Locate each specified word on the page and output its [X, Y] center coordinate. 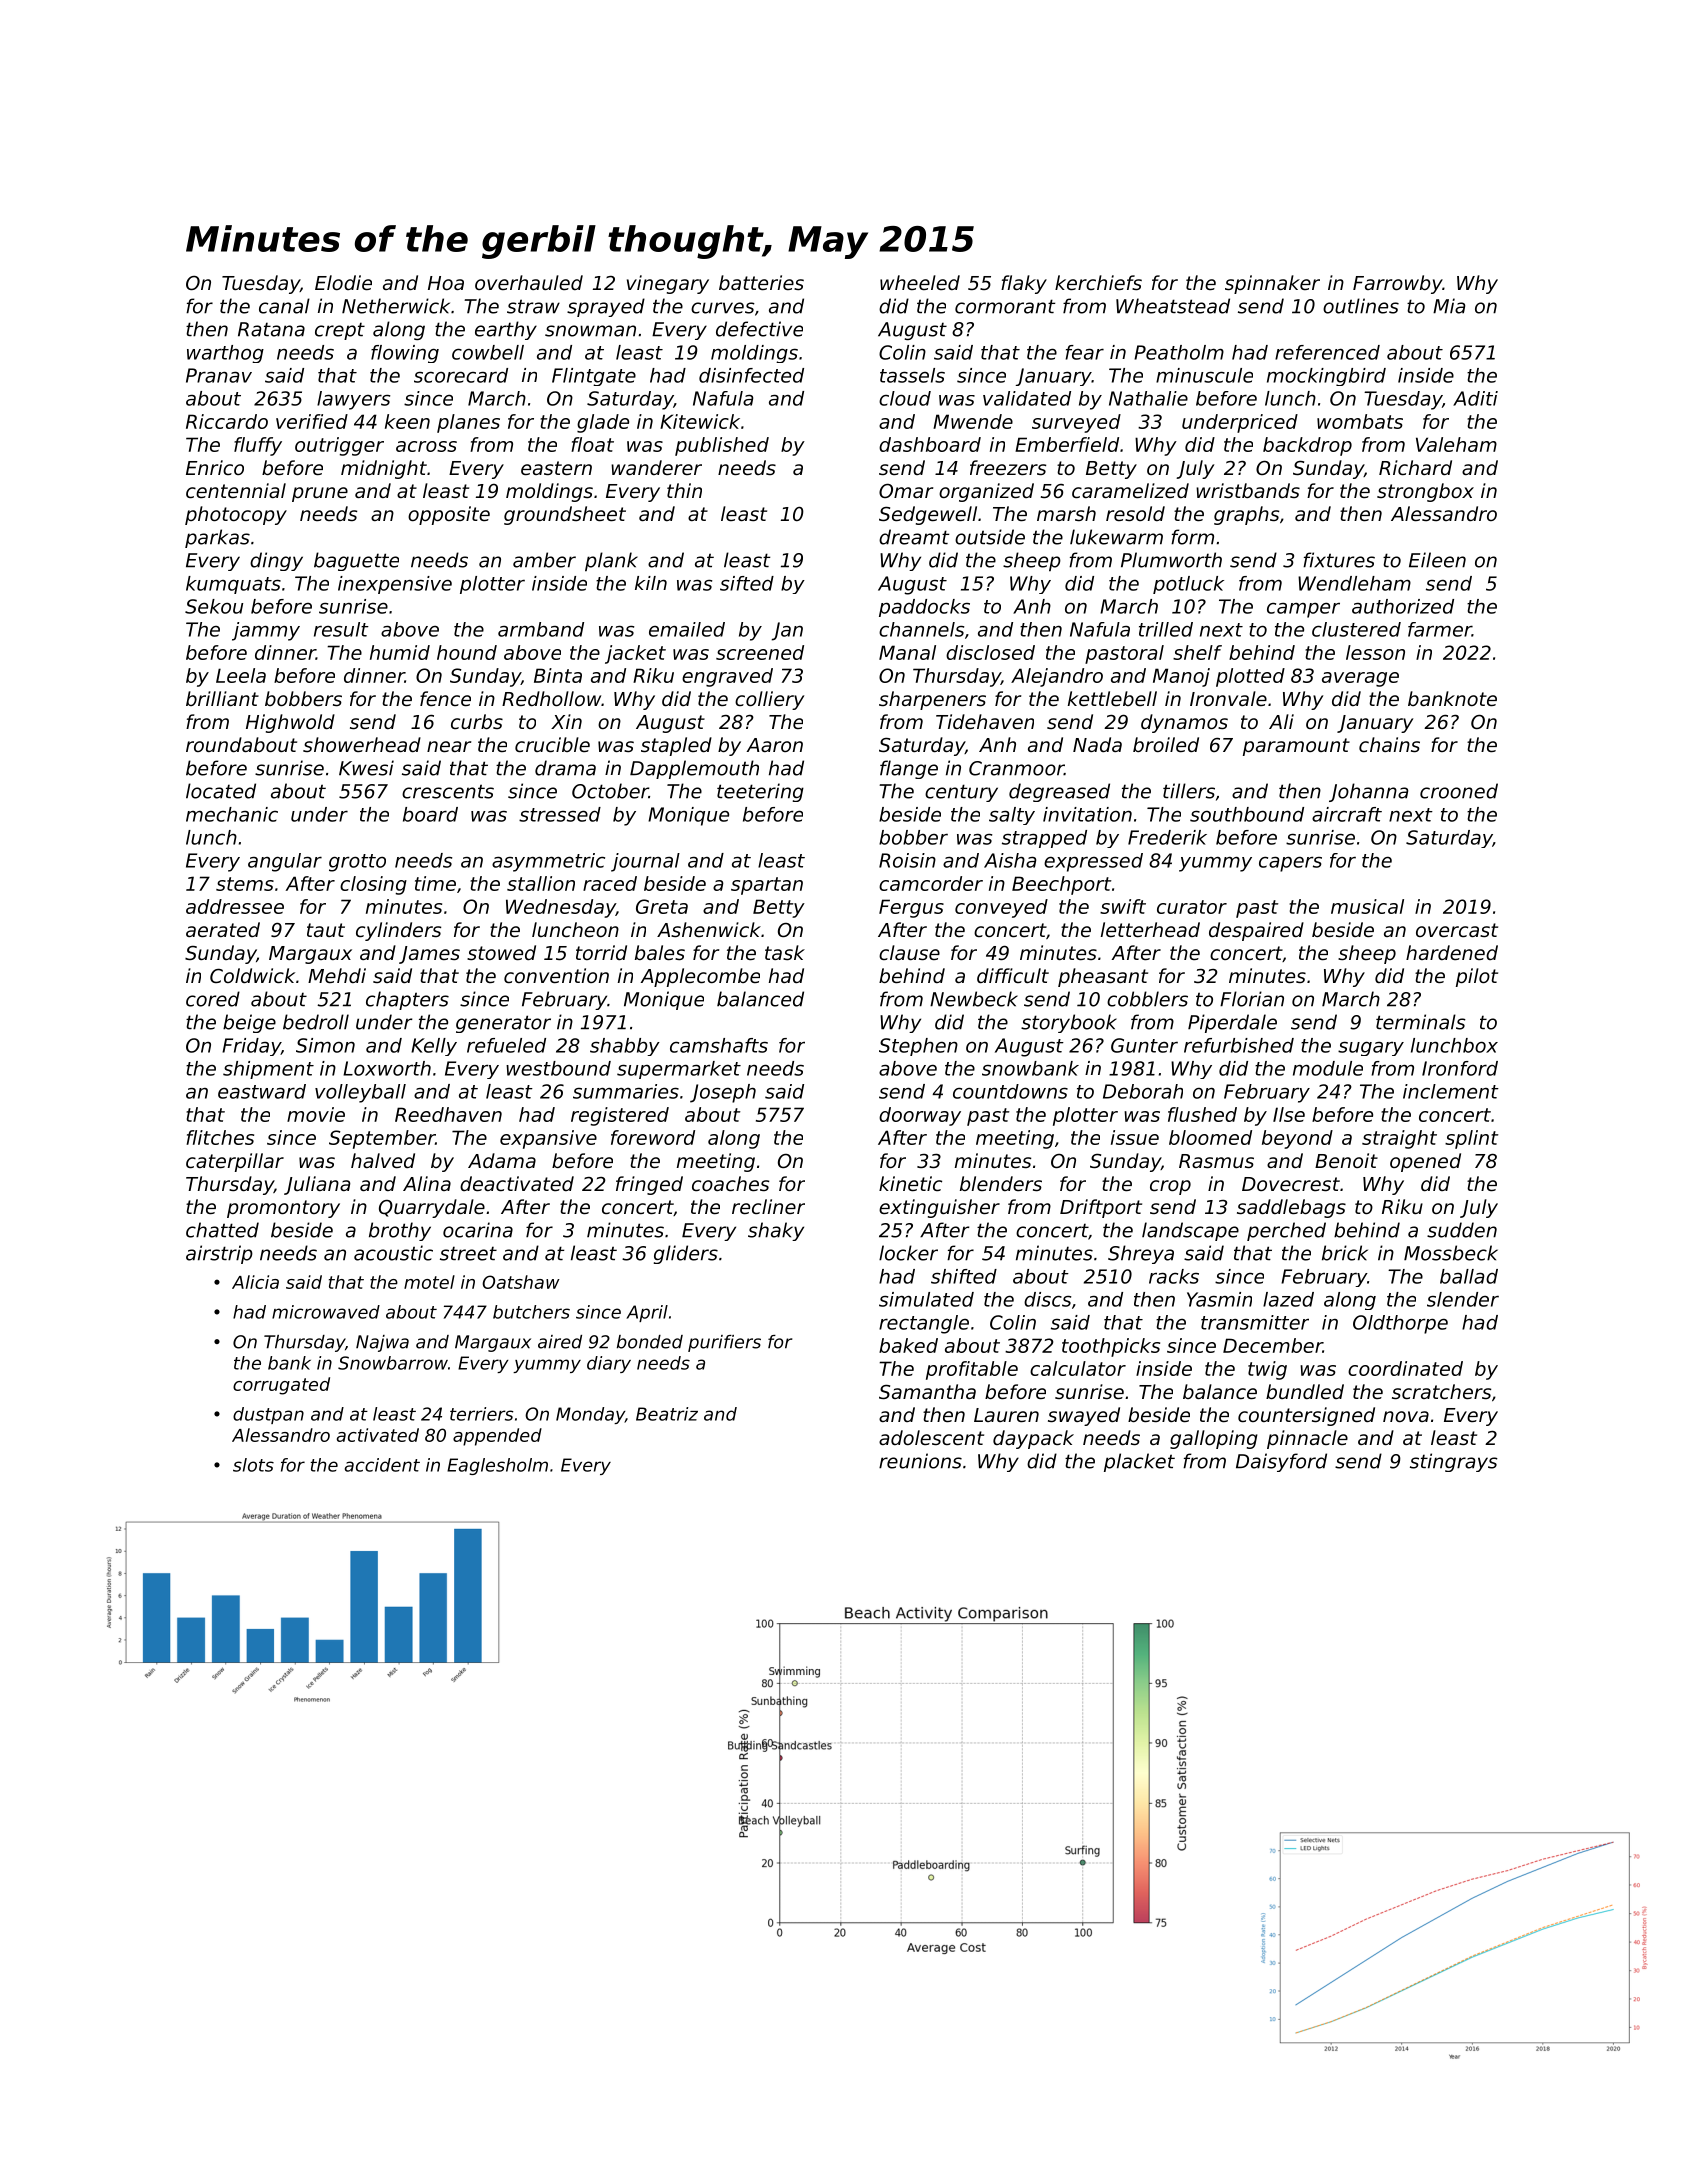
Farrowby [1398, 284]
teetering [760, 792]
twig [1267, 1370]
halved [383, 1160]
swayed [1084, 1416]
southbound [1247, 814]
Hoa [446, 283]
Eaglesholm [497, 1466]
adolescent [931, 1437]
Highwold [290, 723]
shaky [776, 1231]
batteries [761, 282]
